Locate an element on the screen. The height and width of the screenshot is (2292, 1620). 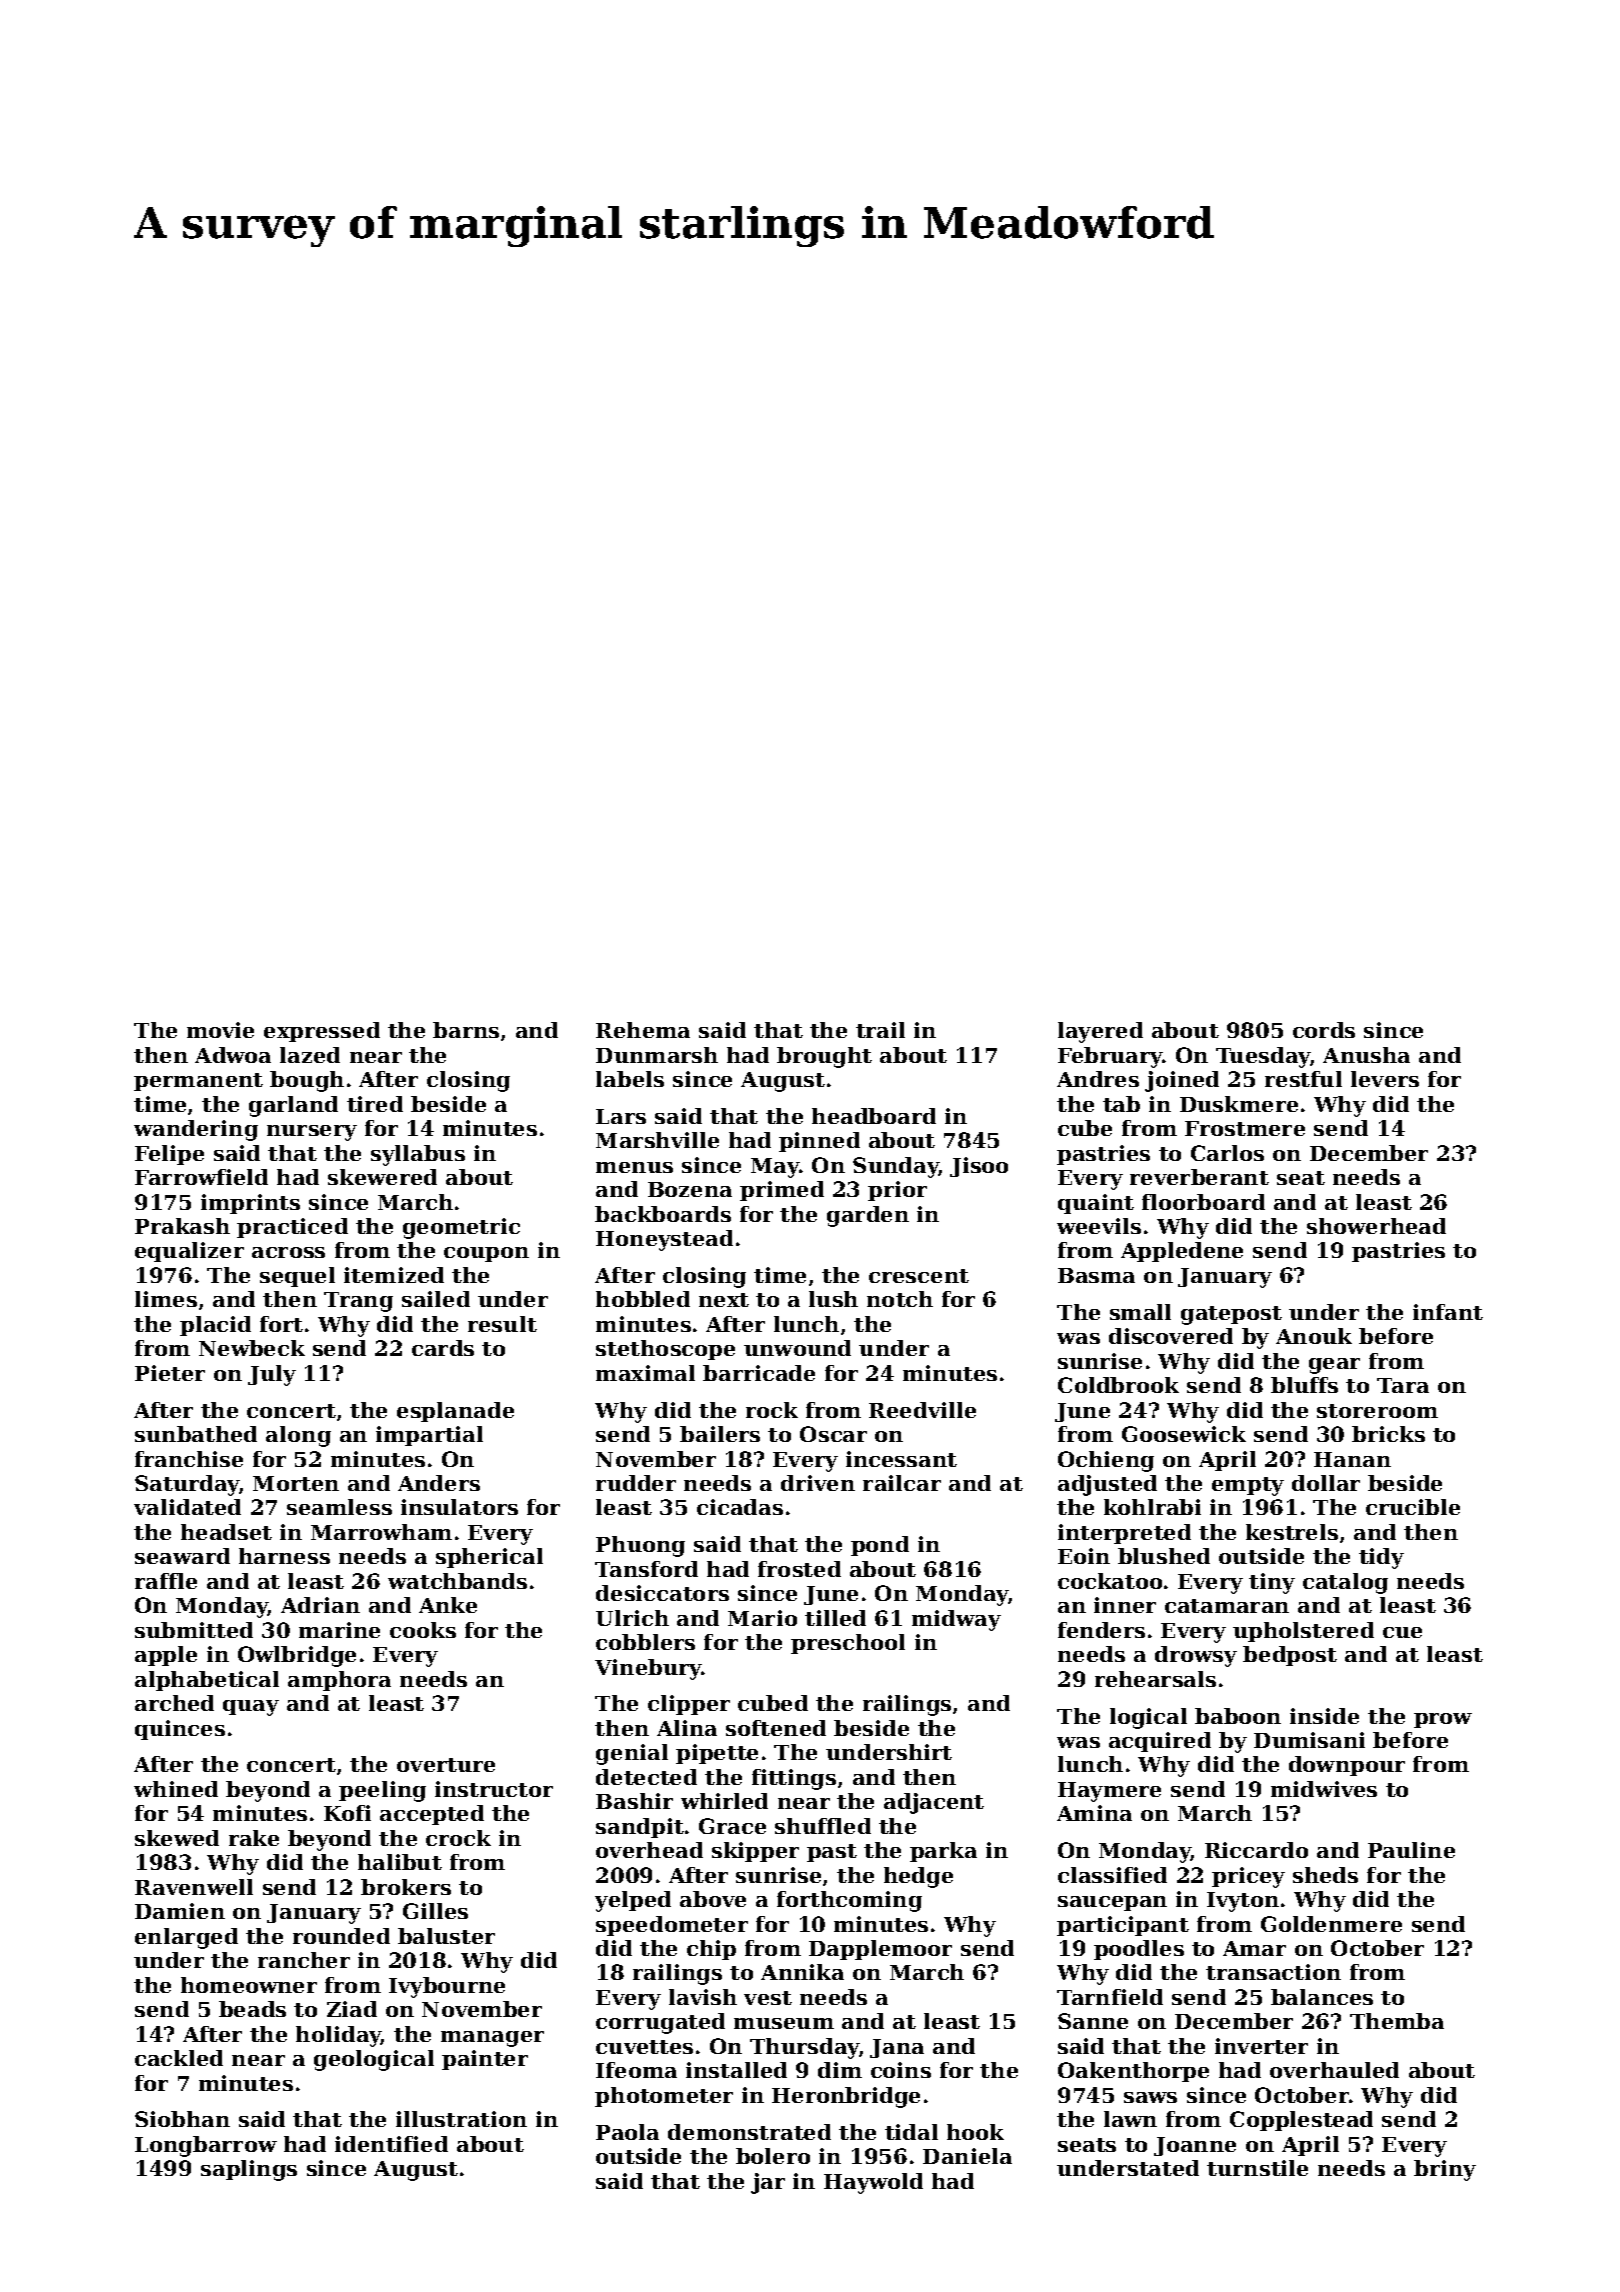
Rehema is located at coordinates (643, 1030).
